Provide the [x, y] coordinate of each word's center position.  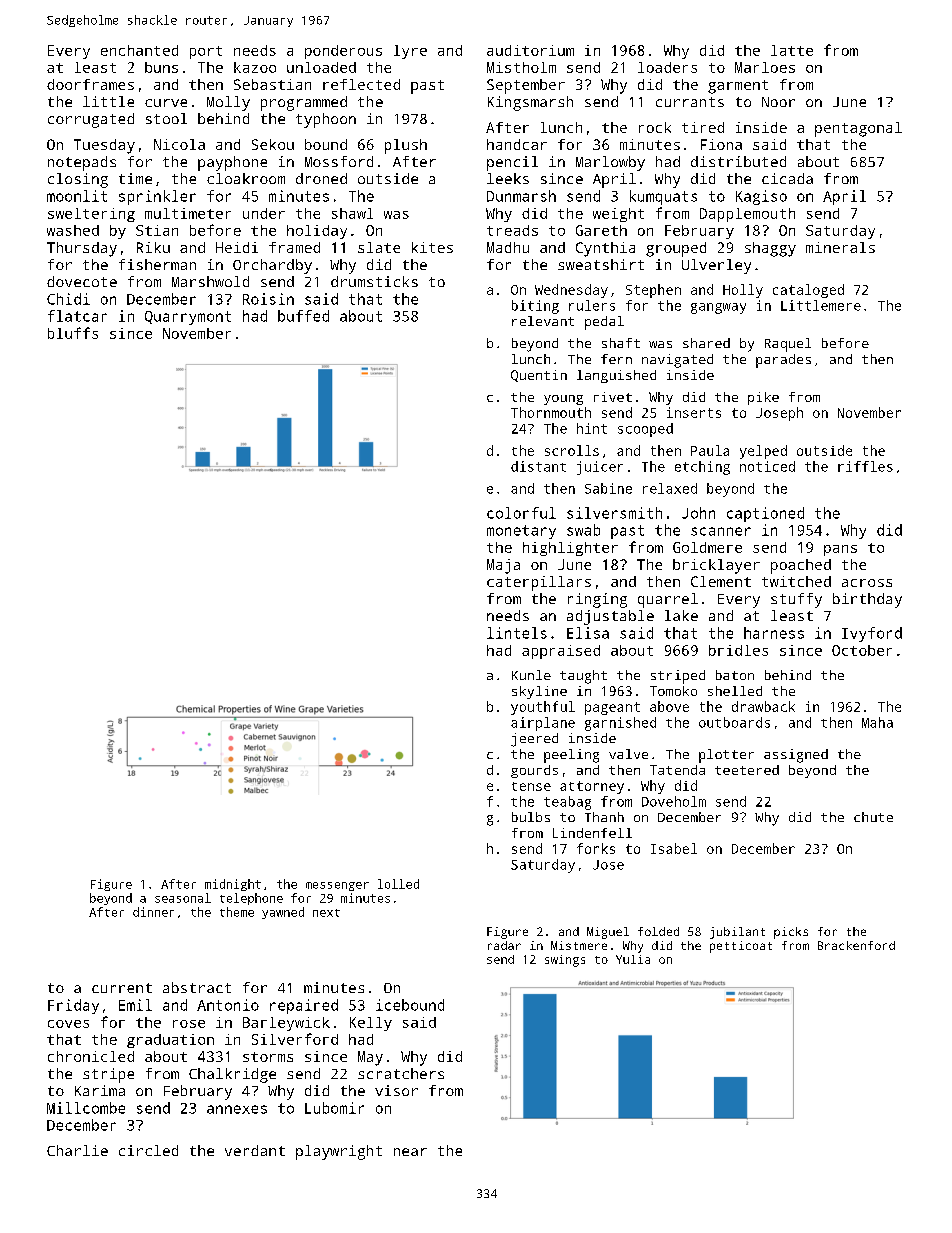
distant [538, 466]
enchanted [139, 50]
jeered [534, 740]
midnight [233, 885]
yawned [283, 913]
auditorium [530, 50]
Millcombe [86, 1108]
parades [783, 361]
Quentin [539, 376]
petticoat [741, 947]
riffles [865, 466]
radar [504, 945]
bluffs [73, 333]
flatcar [77, 316]
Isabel [674, 848]
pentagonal [858, 129]
